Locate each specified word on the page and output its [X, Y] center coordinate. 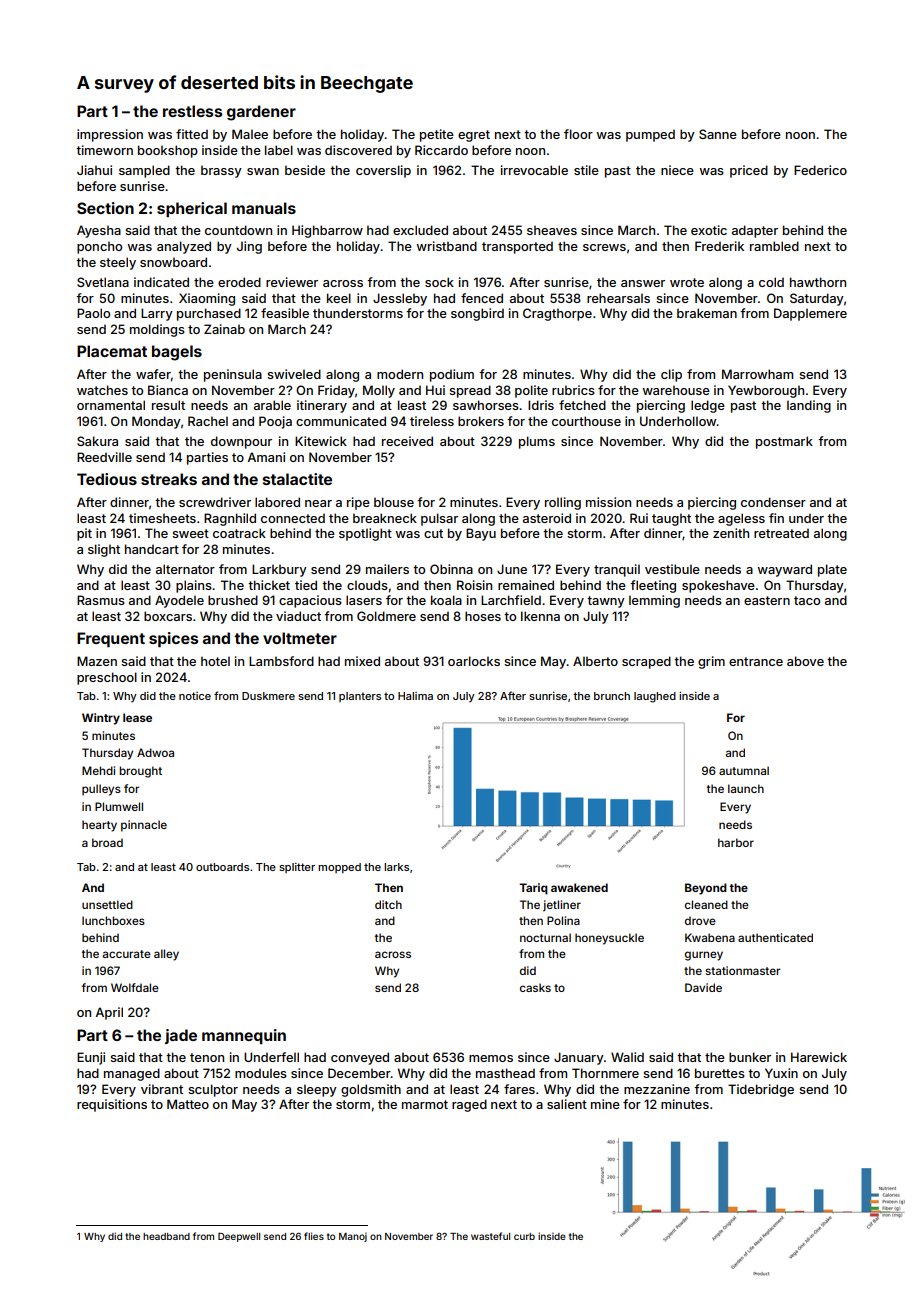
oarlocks [474, 661]
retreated [781, 533]
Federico [820, 170]
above [805, 661]
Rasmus [101, 600]
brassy [221, 171]
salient [567, 1104]
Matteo [188, 1104]
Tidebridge [761, 1090]
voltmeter [300, 638]
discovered [358, 150]
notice [195, 696]
